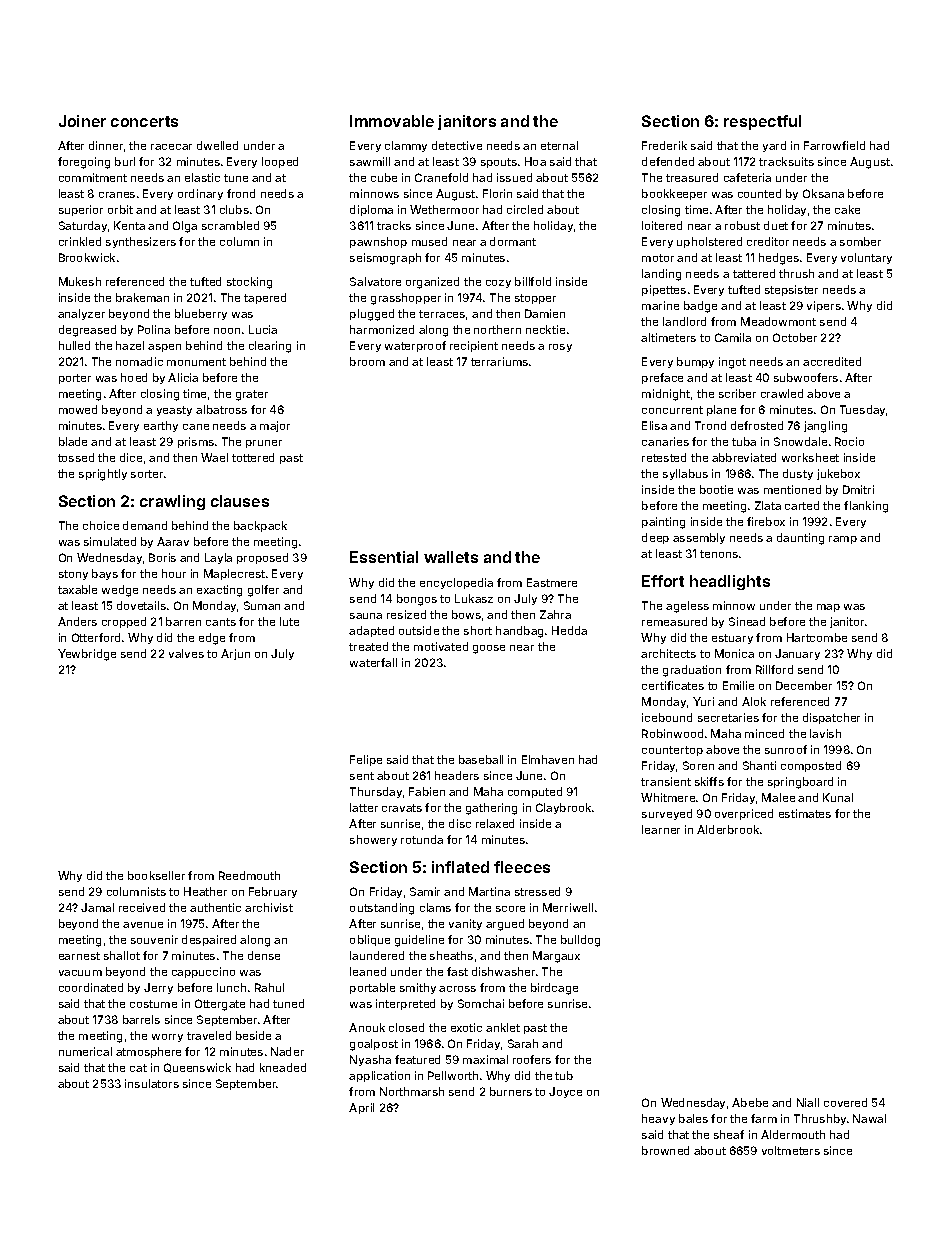  Describe the element at coordinates (834, 145) in the screenshot. I see `Farrowfield` at that location.
